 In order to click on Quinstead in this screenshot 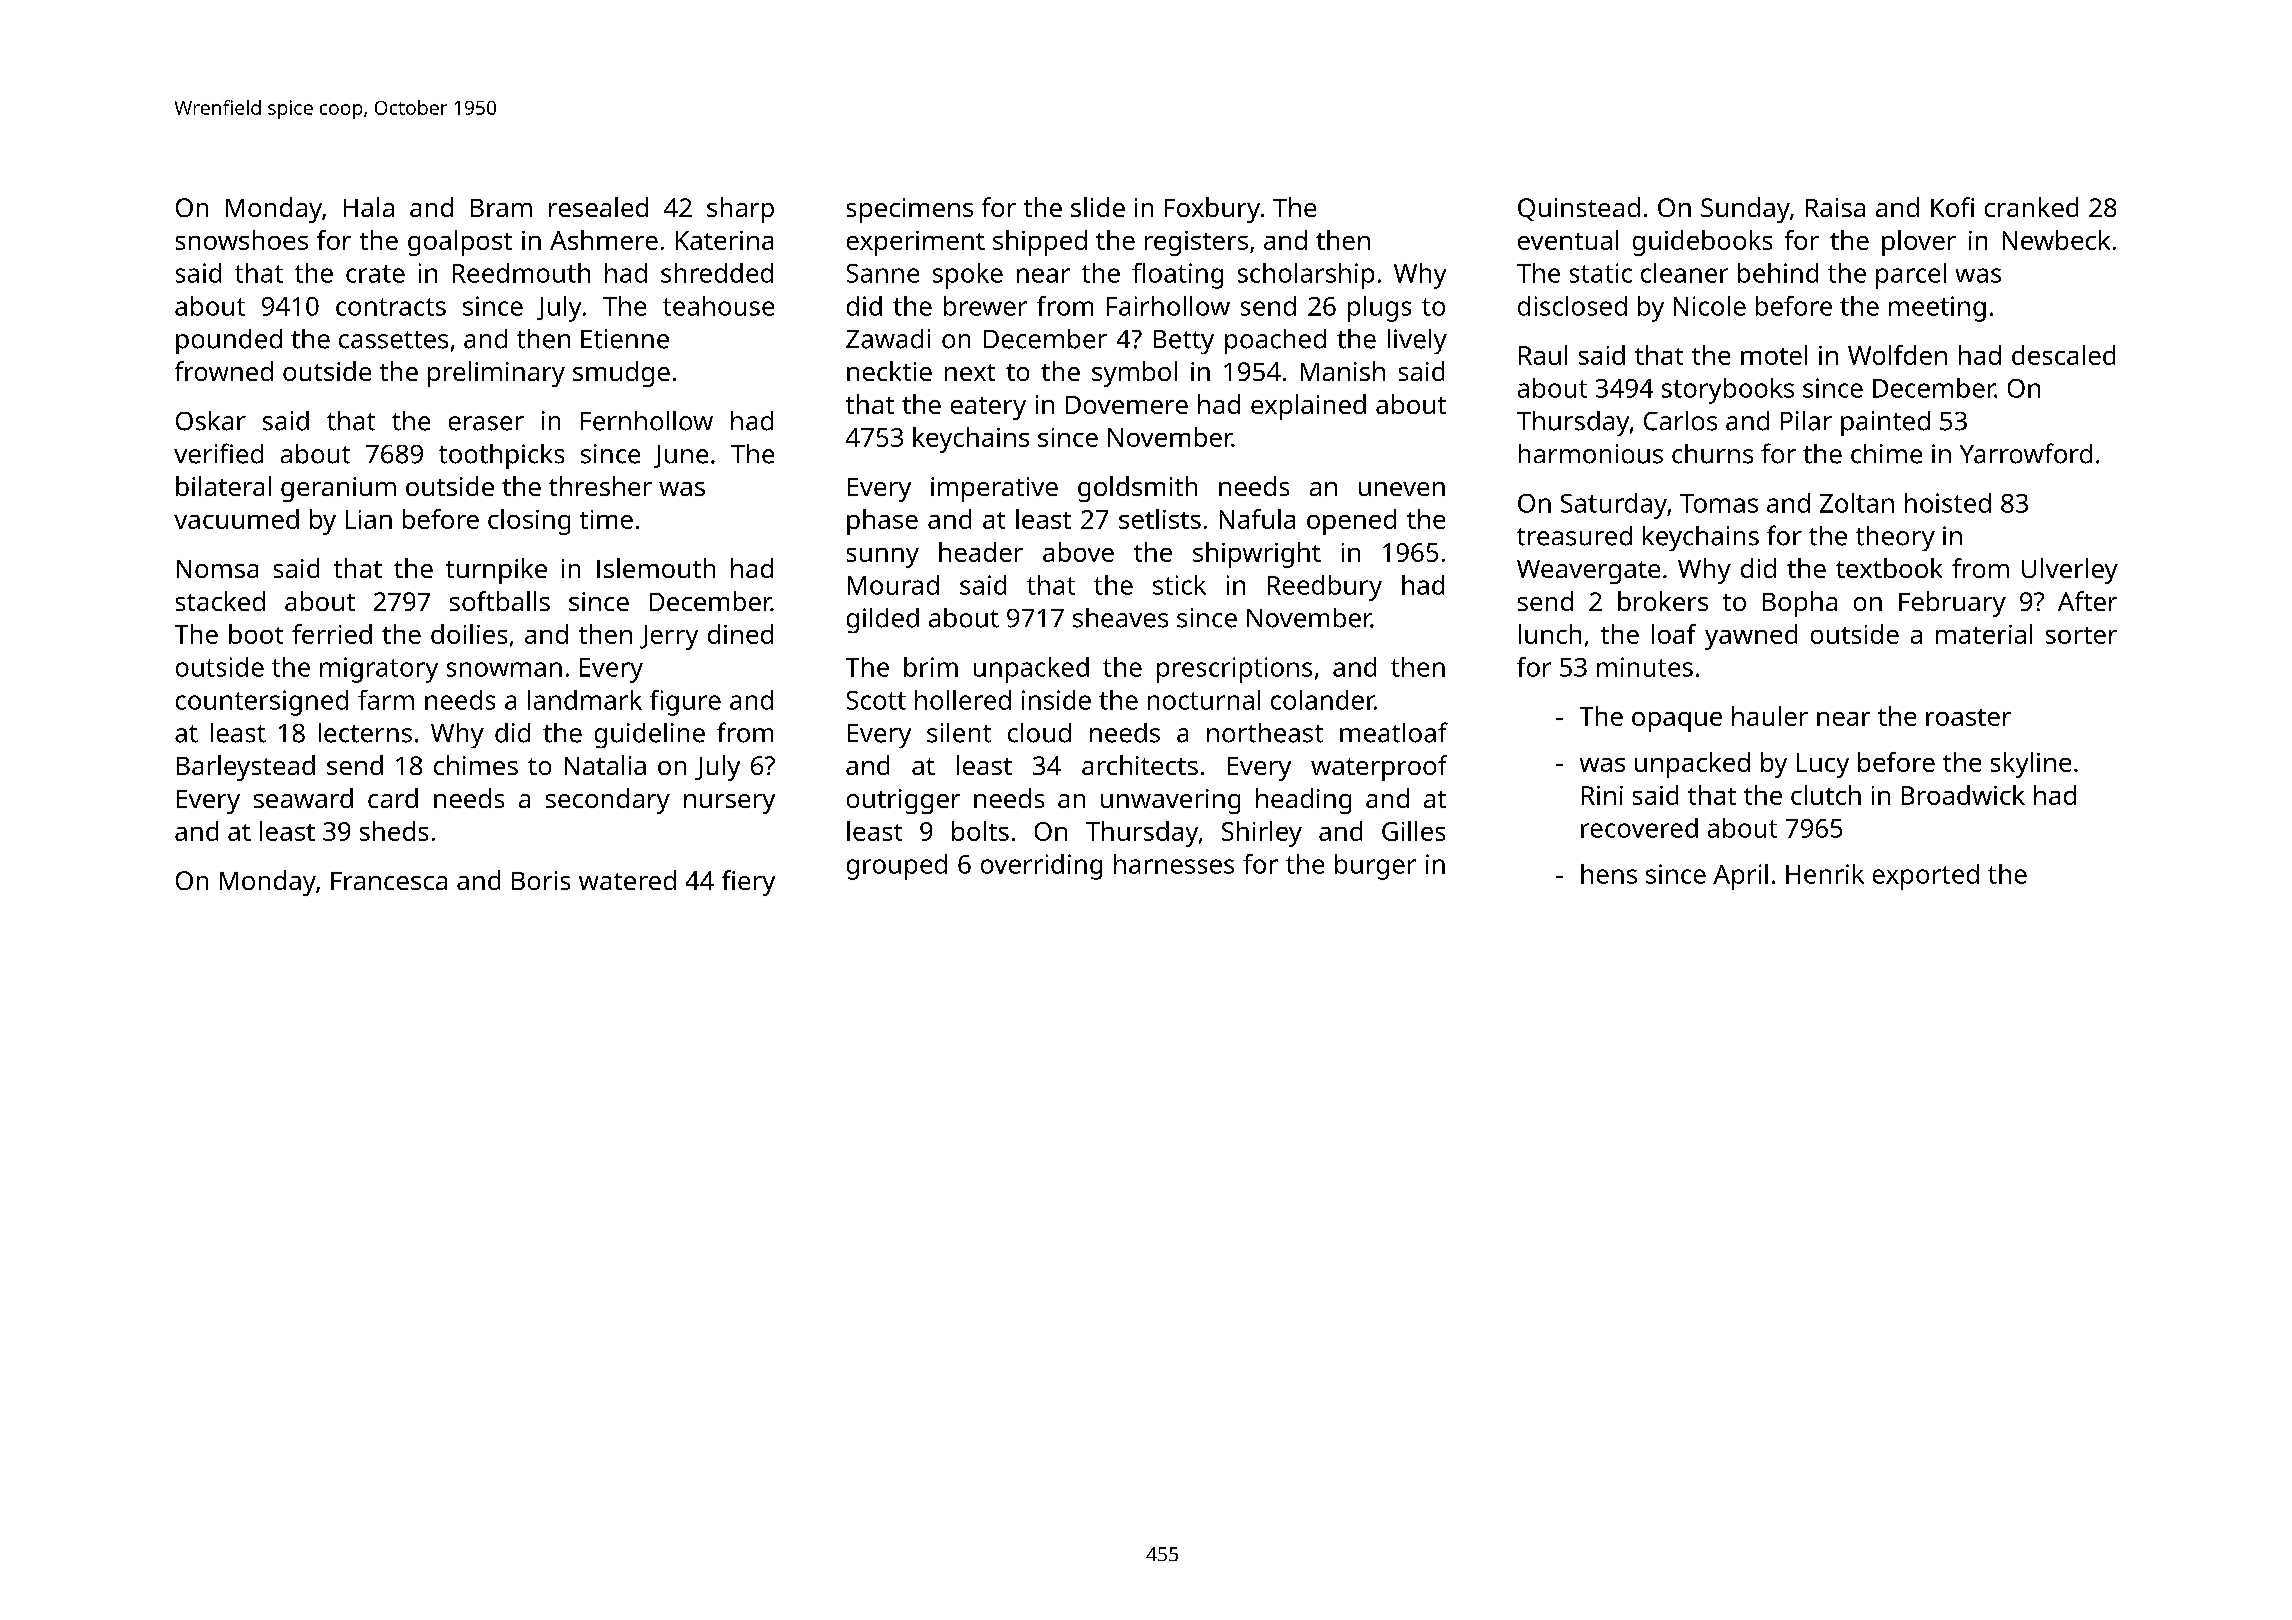, I will do `click(1579, 209)`.
